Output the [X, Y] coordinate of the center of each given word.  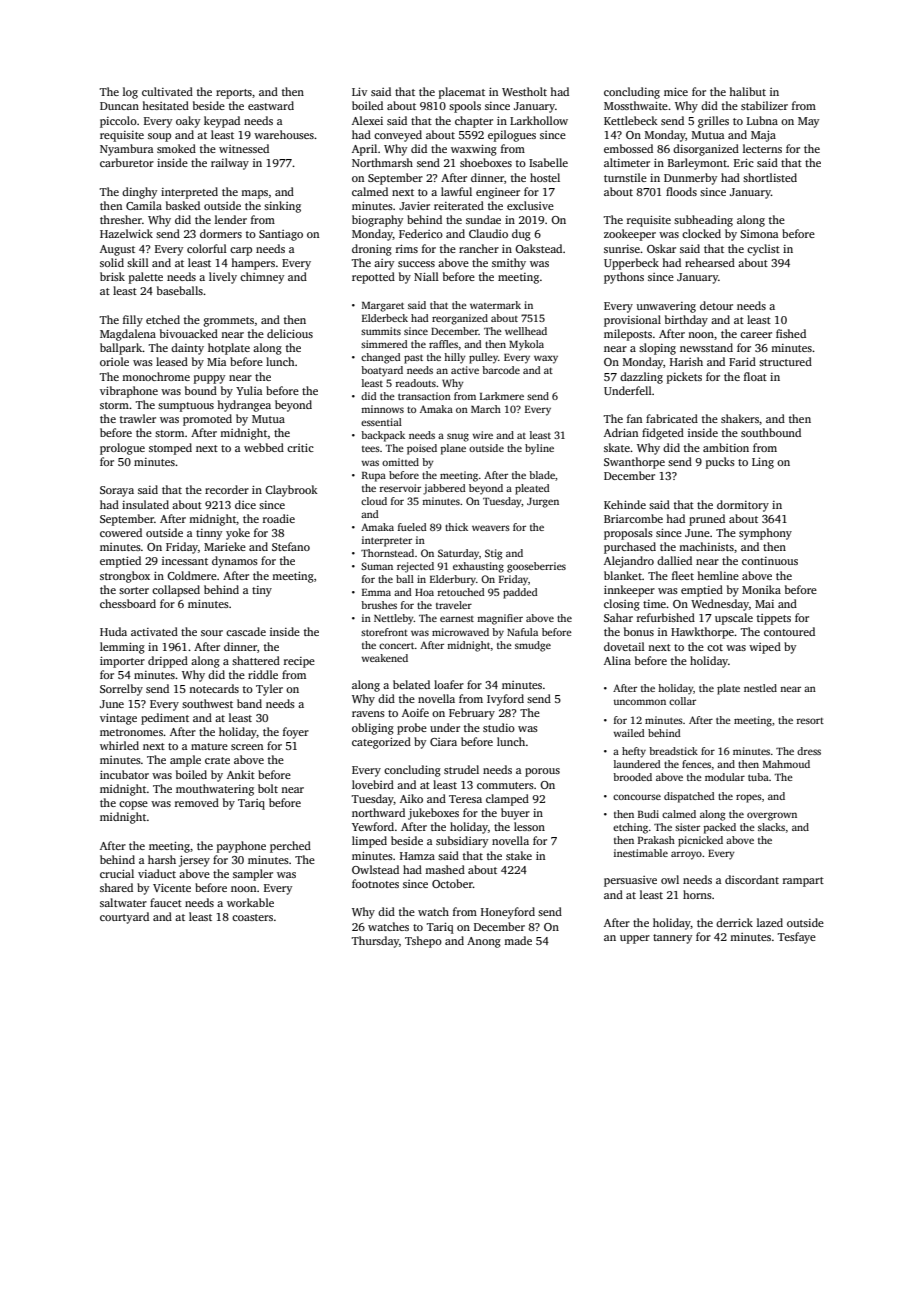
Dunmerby [690, 179]
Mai [764, 604]
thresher [121, 219]
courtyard [124, 918]
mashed [445, 869]
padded [520, 593]
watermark [495, 305]
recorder [227, 489]
